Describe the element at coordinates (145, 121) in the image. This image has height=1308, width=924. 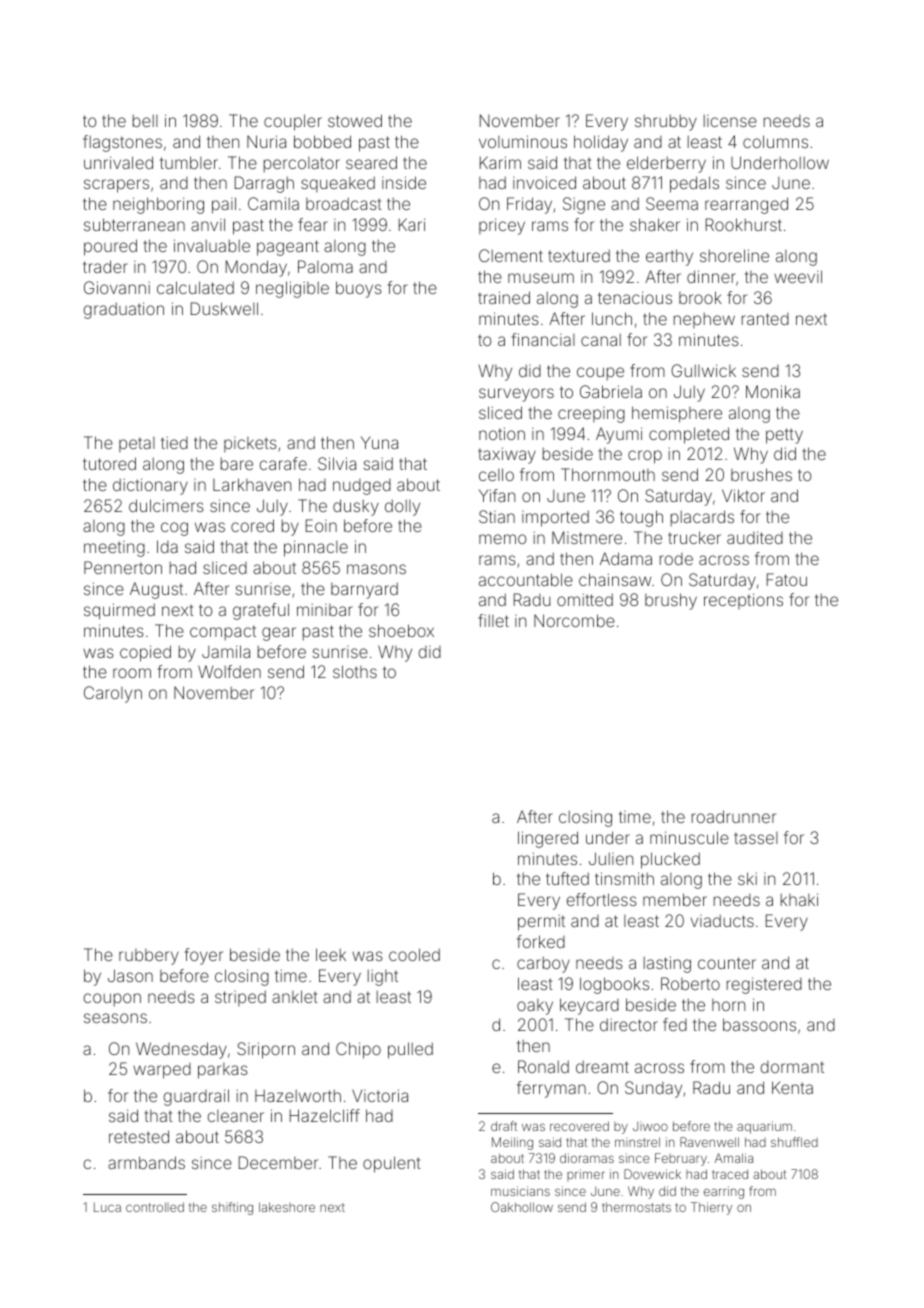
I see `bell` at that location.
